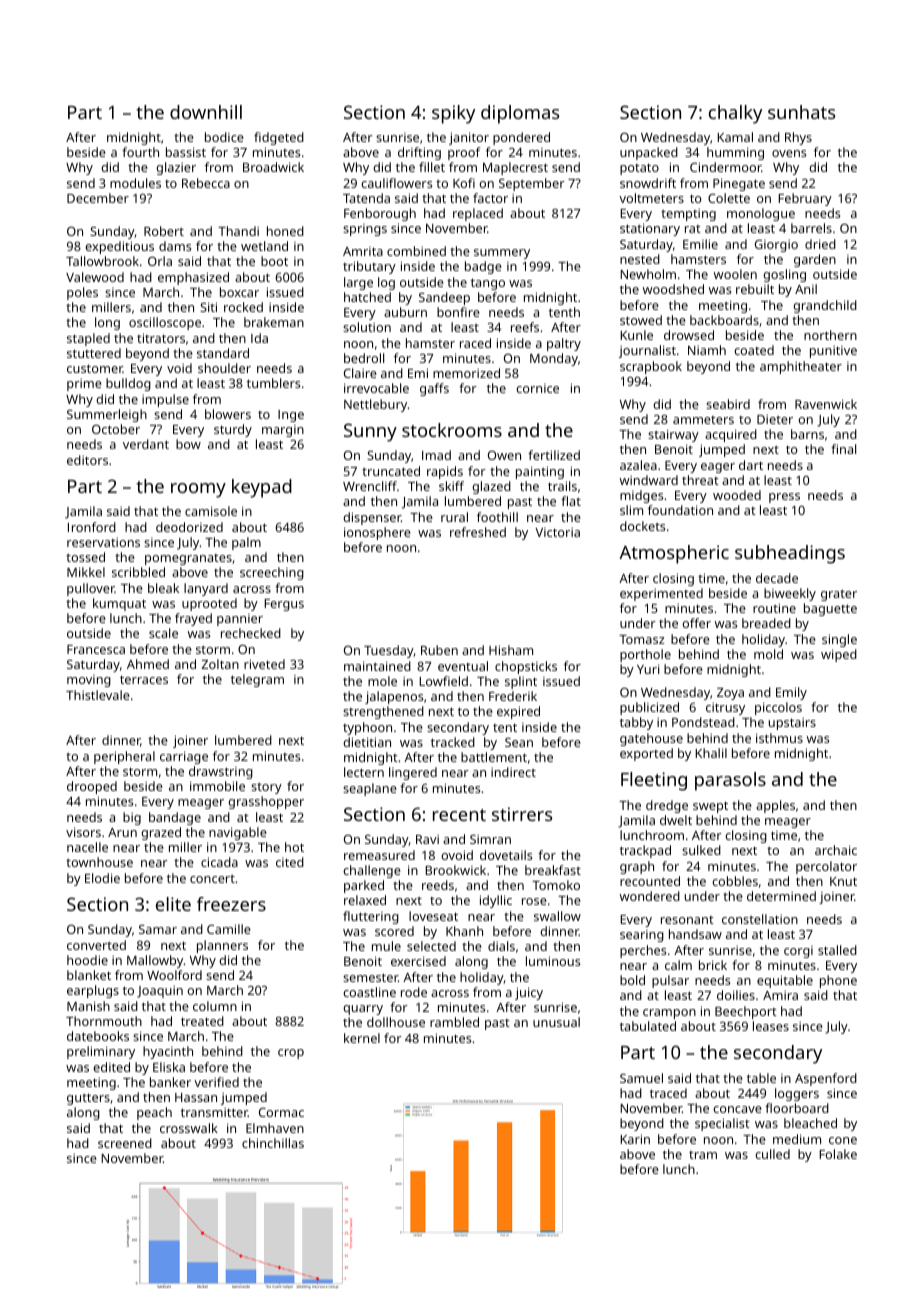 This screenshot has height=1308, width=924. I want to click on voltmeters, so click(651, 198).
